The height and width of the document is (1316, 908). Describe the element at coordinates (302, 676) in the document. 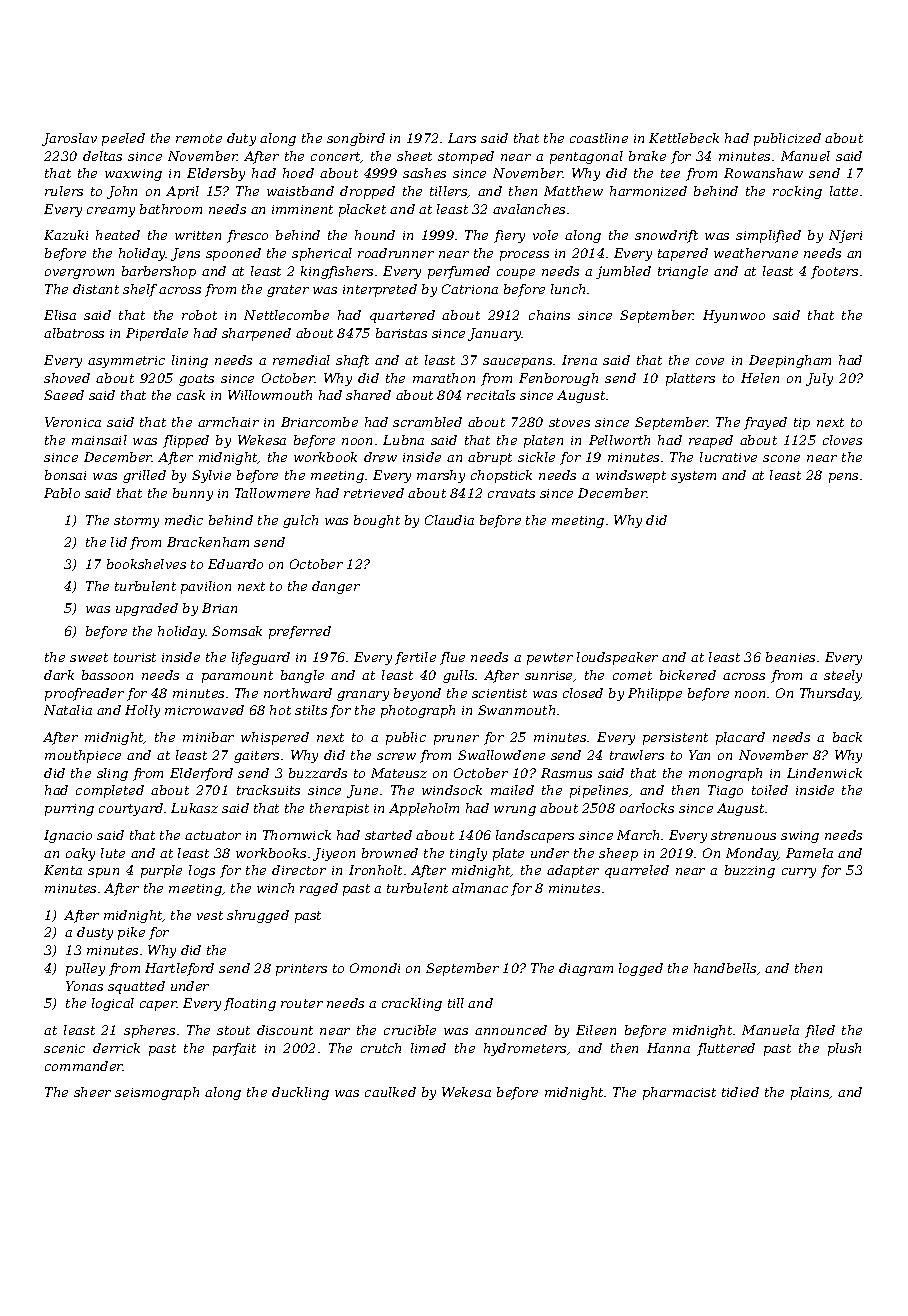

I see `bangle` at that location.
